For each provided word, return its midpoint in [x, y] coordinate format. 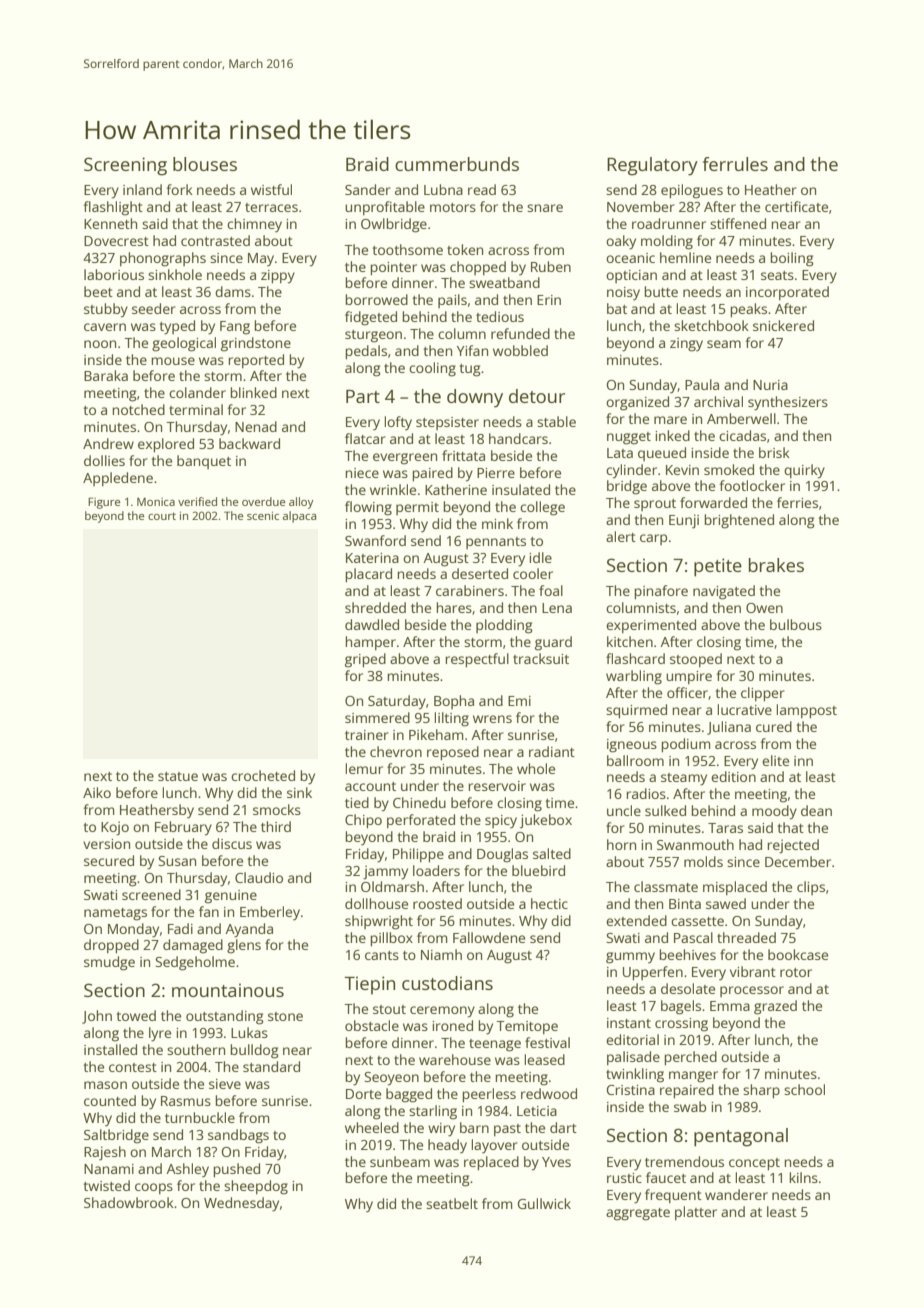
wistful [271, 189]
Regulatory [652, 166]
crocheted [263, 775]
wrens [492, 719]
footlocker [752, 485]
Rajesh [105, 1153]
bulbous [796, 624]
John [97, 1017]
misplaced [735, 888]
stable [556, 421]
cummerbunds [457, 164]
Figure [104, 503]
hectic [549, 903]
